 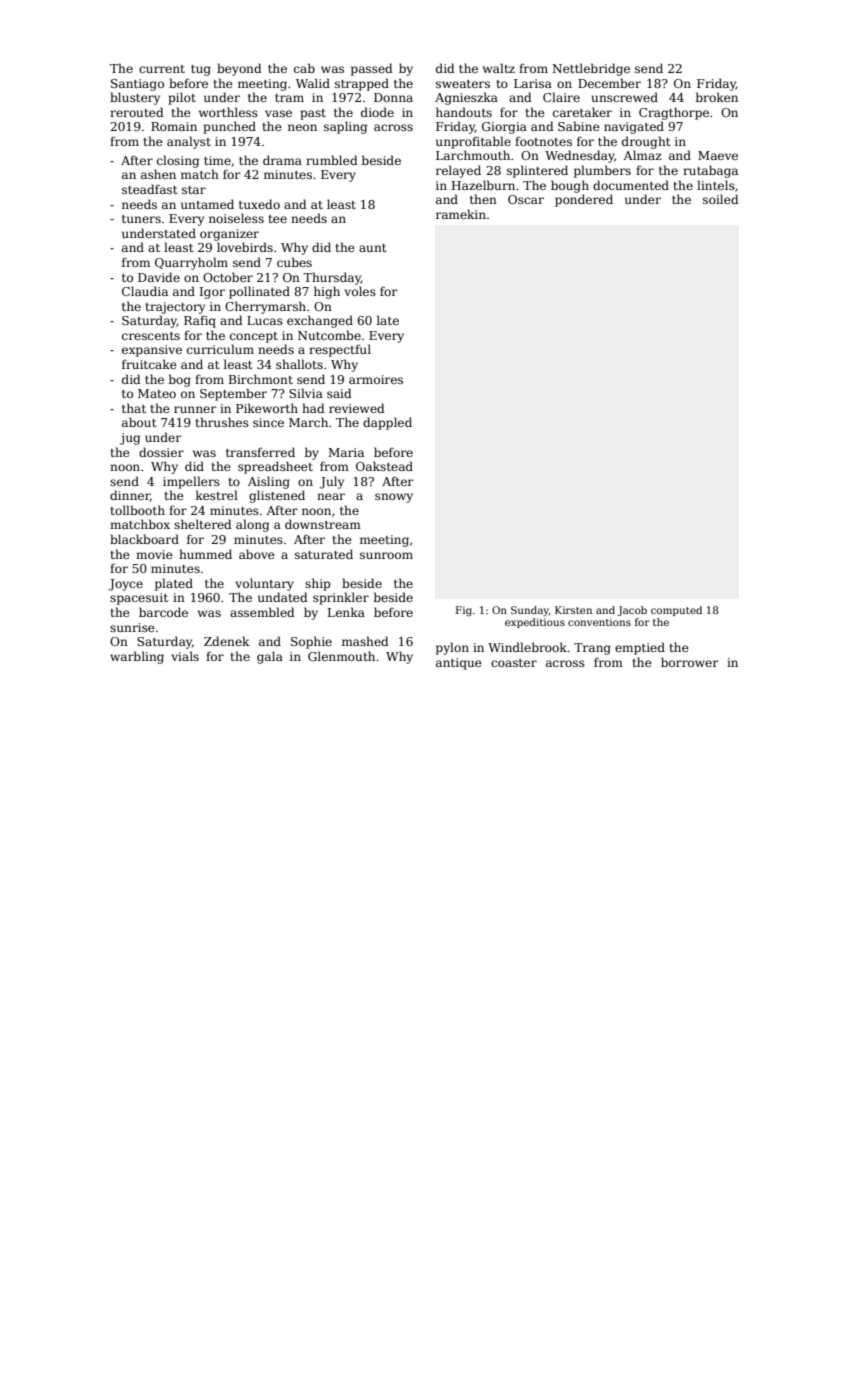 What do you see at coordinates (130, 496) in the screenshot?
I see `dinner` at bounding box center [130, 496].
